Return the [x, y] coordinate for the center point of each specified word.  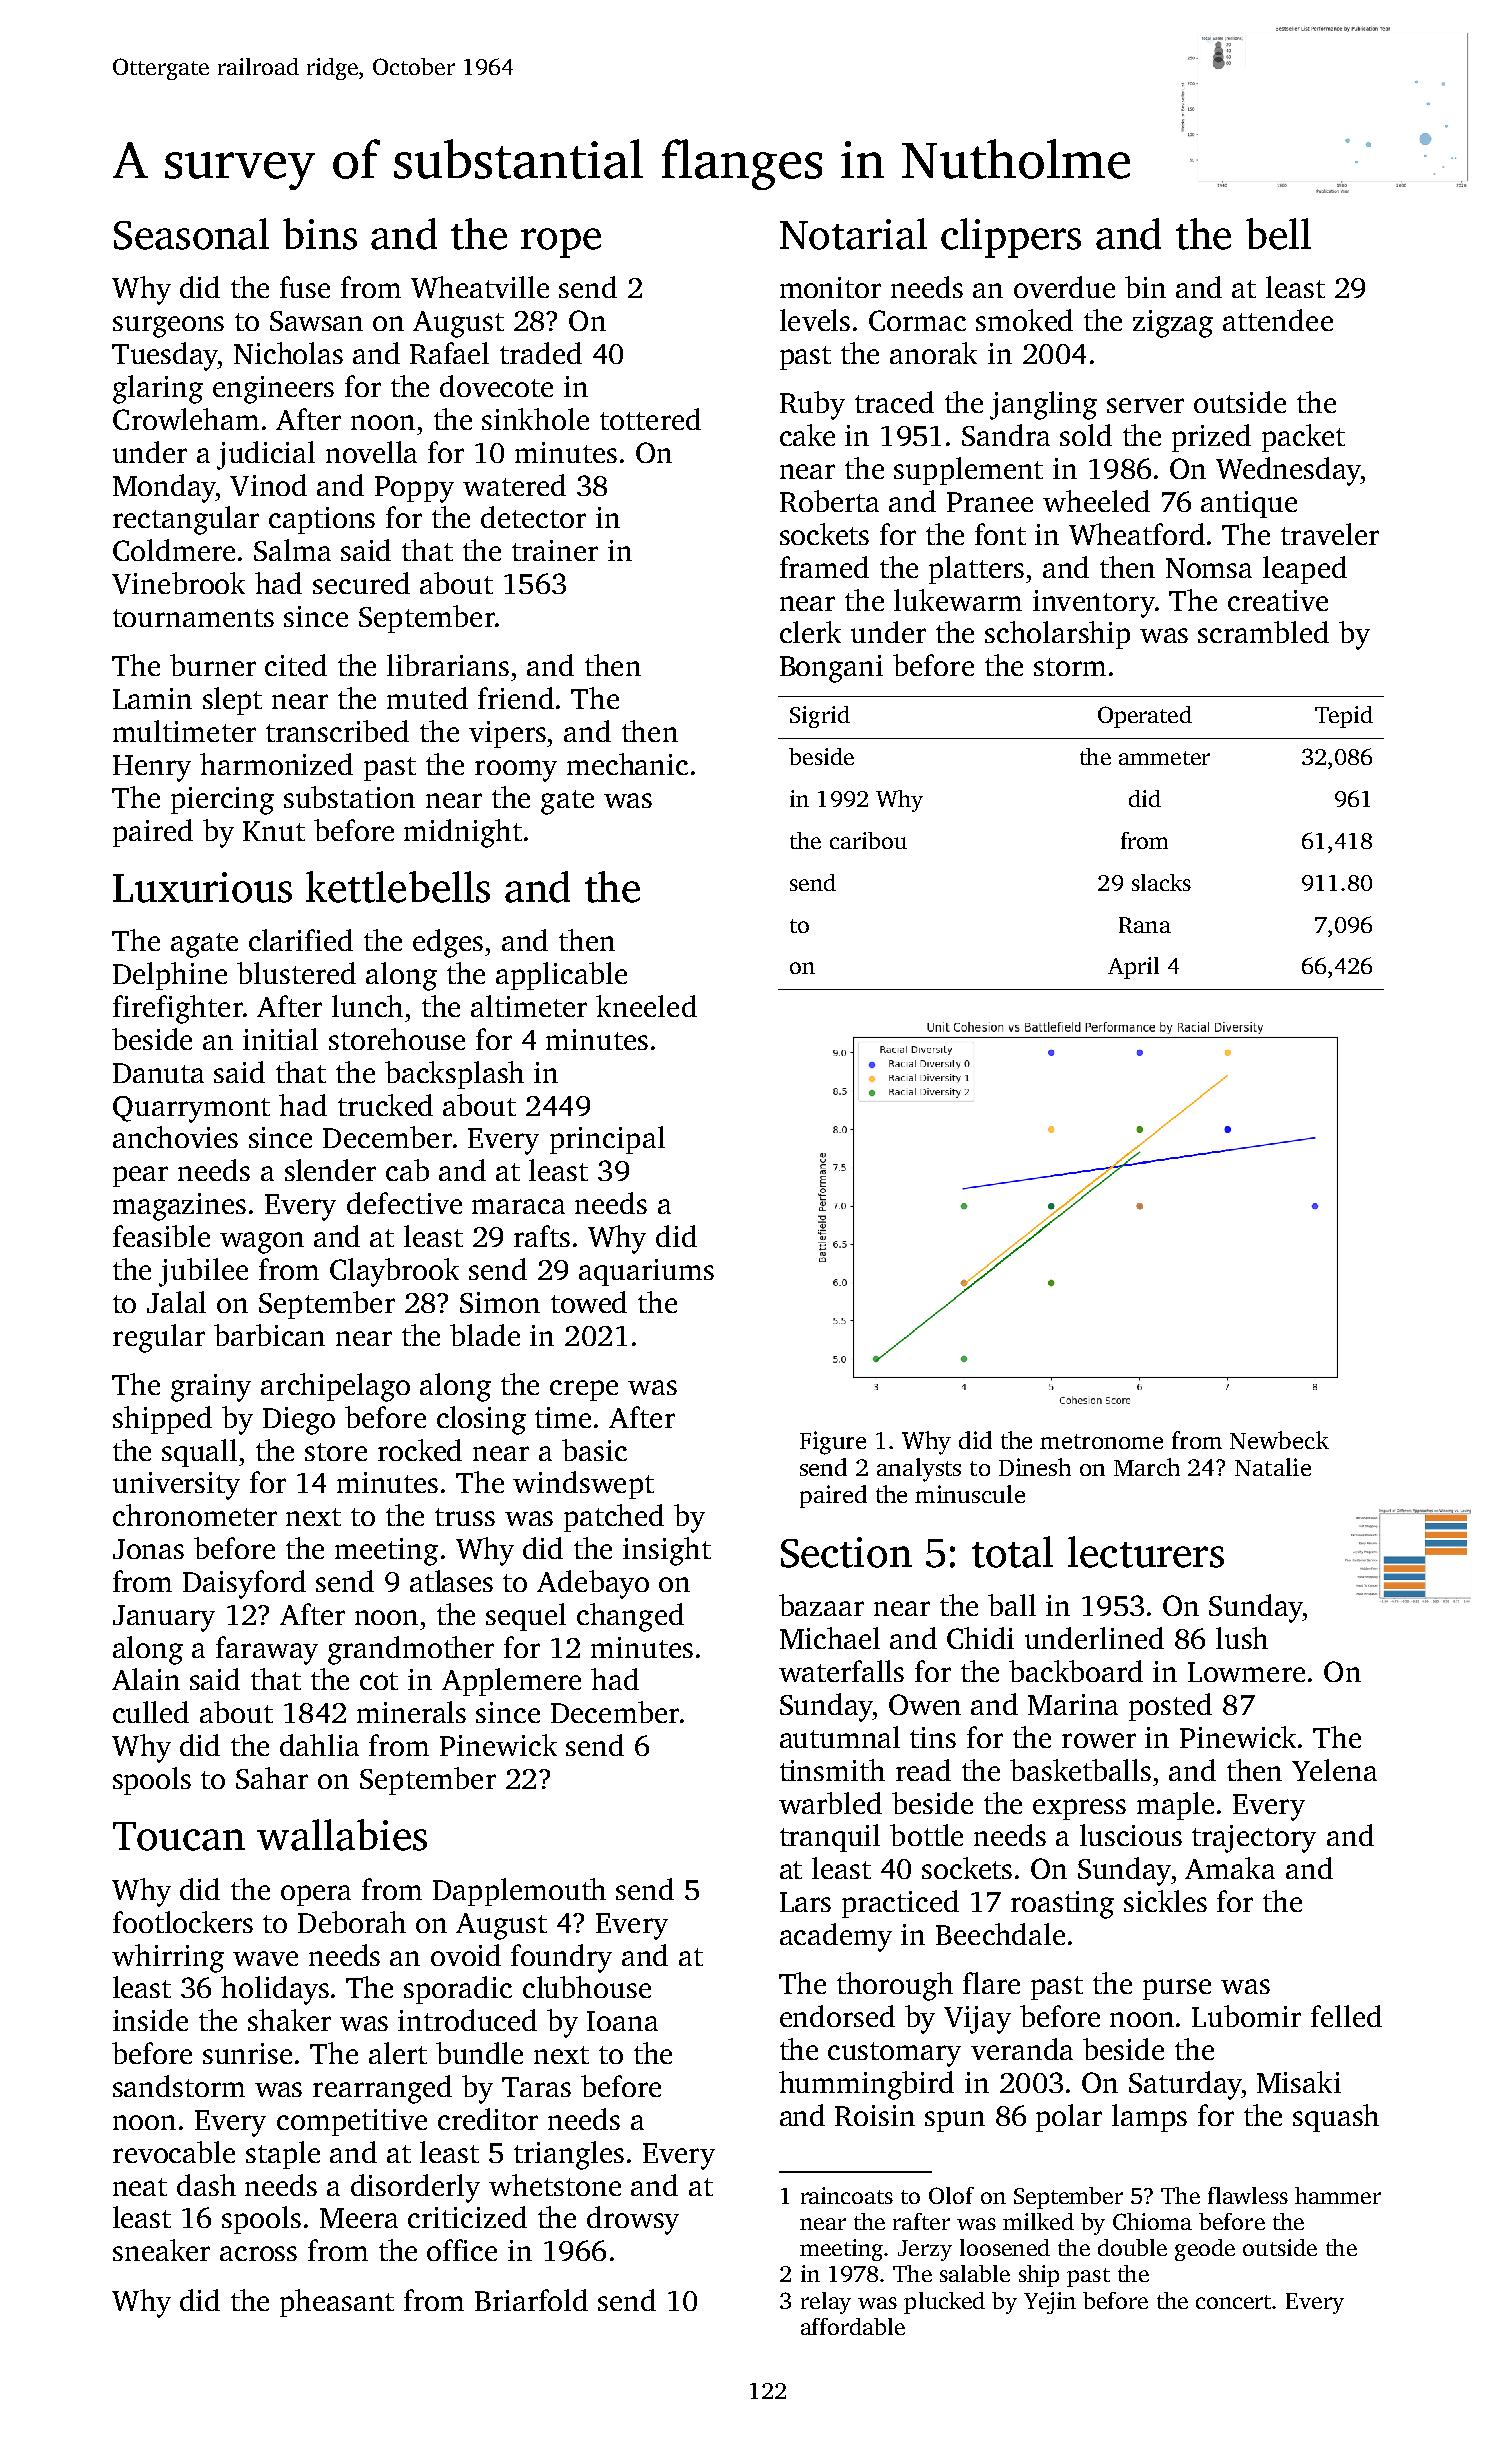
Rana [1145, 925]
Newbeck [1279, 1440]
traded [541, 353]
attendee [1278, 320]
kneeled [646, 1006]
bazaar [821, 1605]
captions [322, 520]
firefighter [178, 1009]
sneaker [161, 2250]
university [176, 1486]
